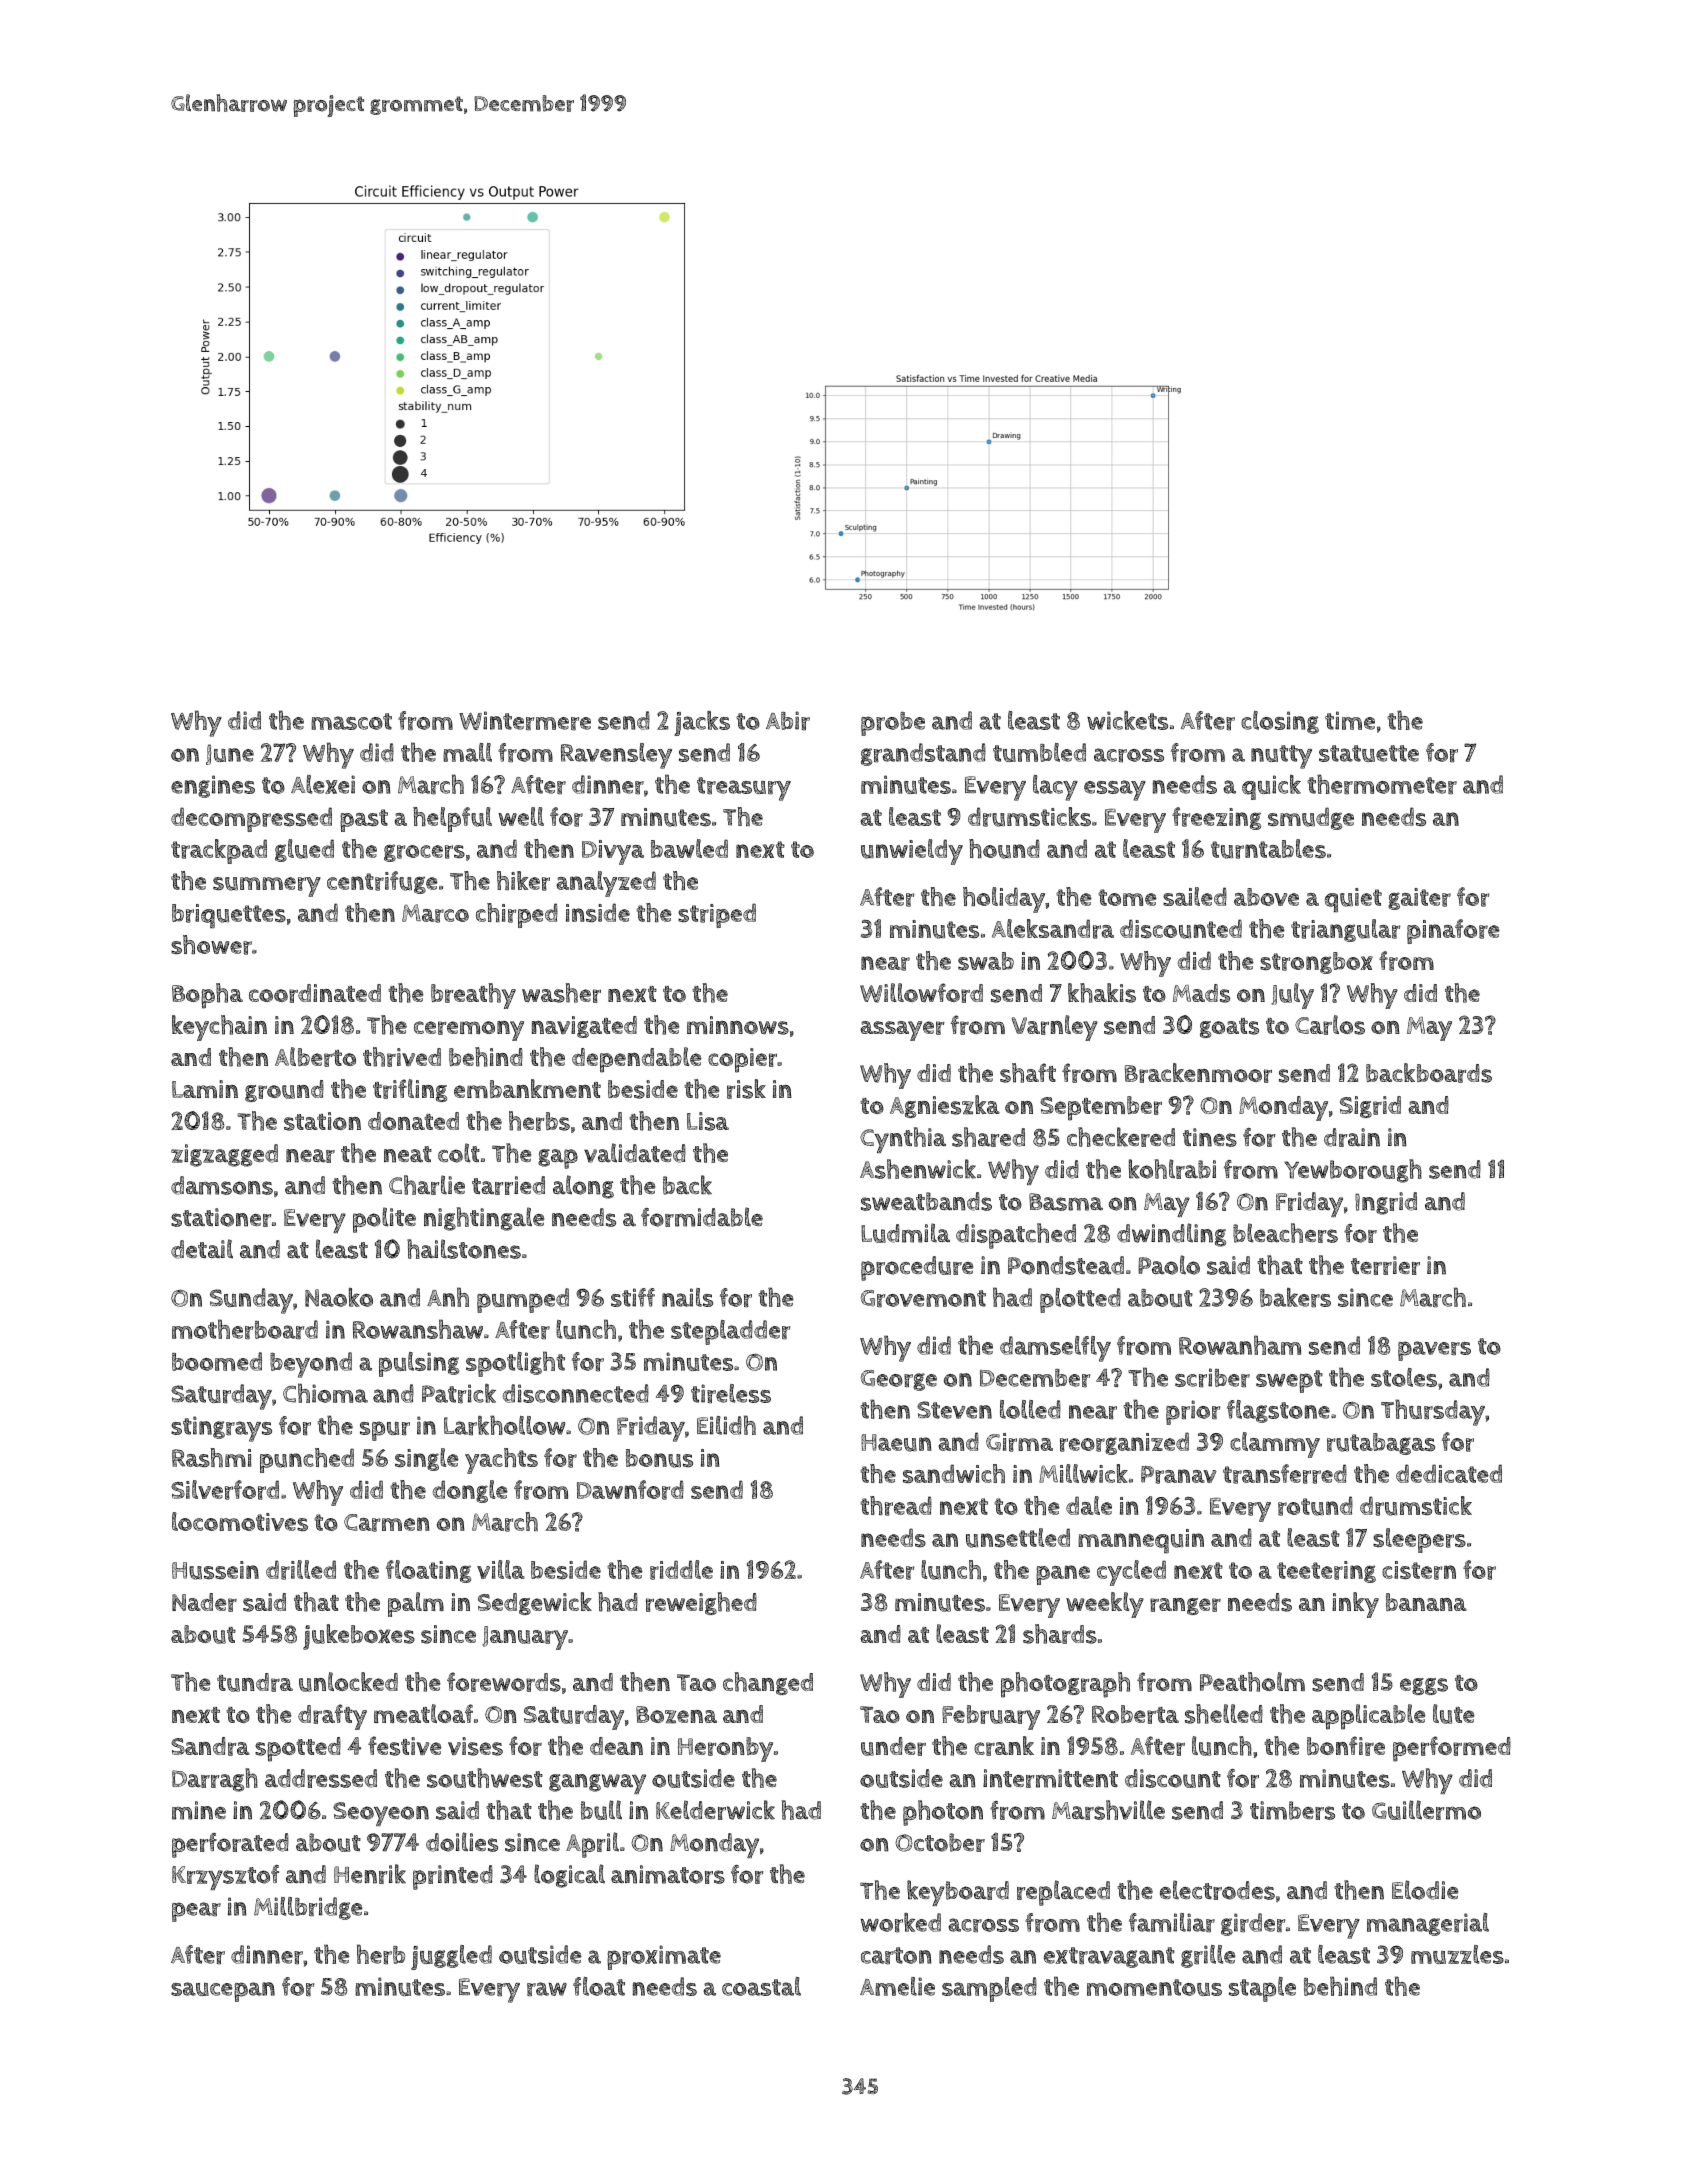  I want to click on saucepan, so click(223, 1992).
